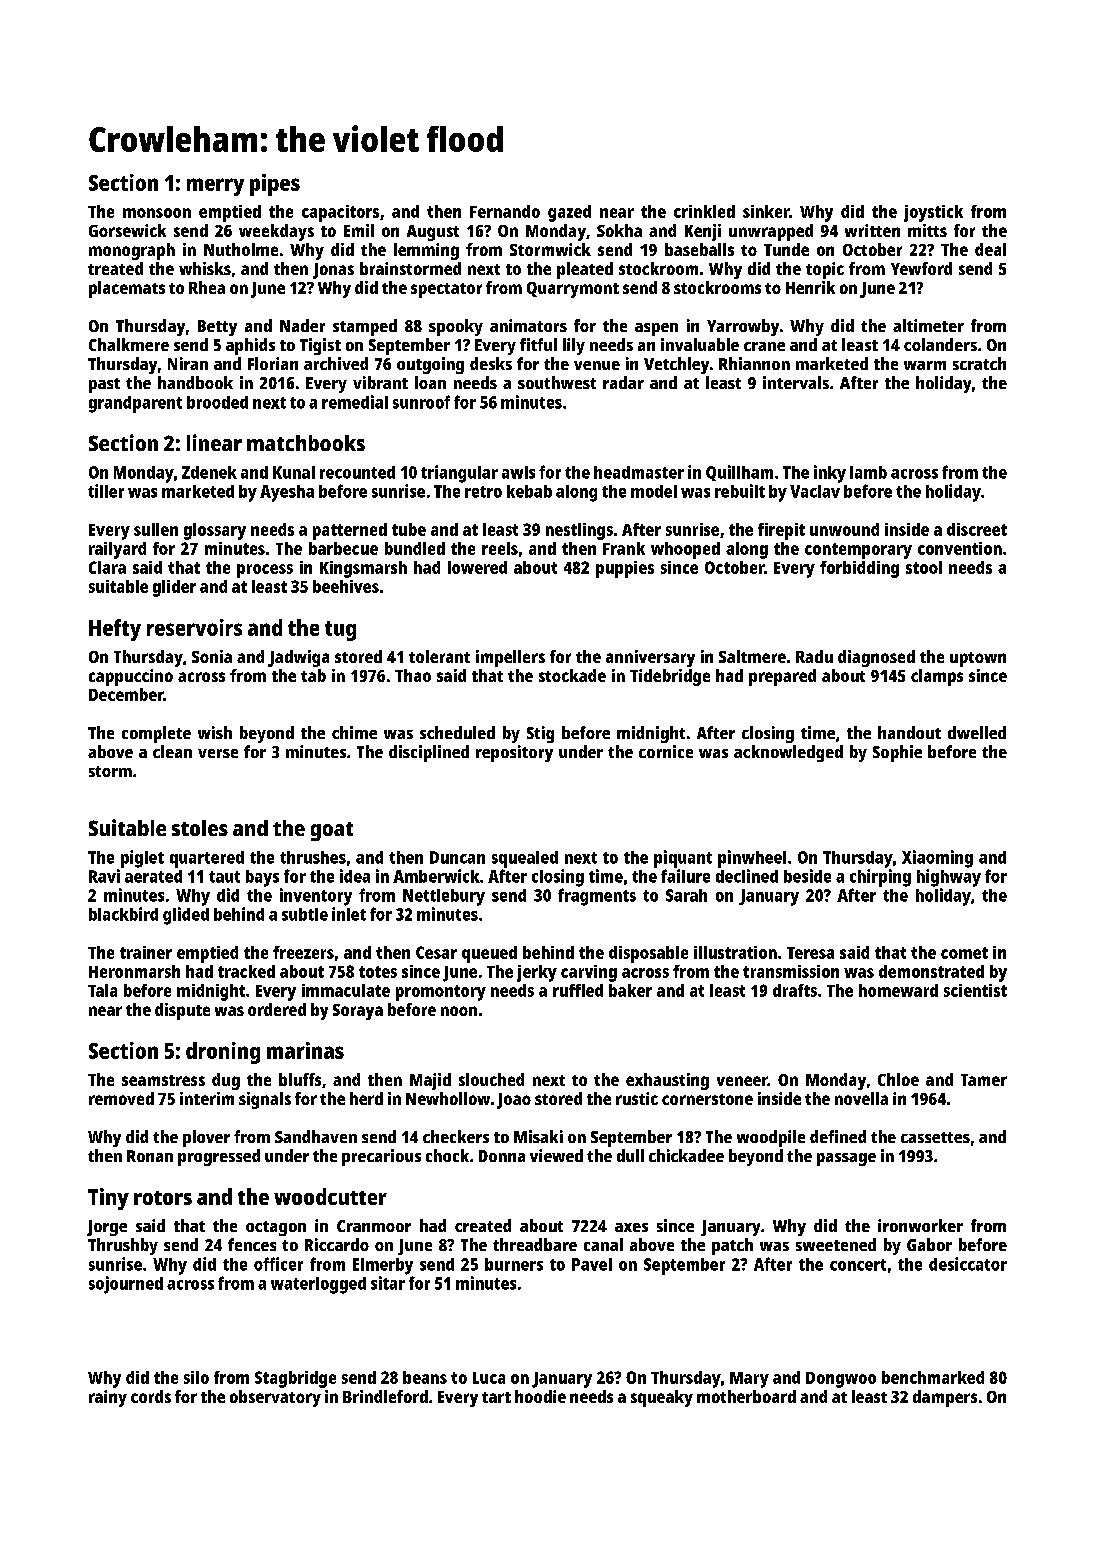  I want to click on crinkled, so click(704, 211).
